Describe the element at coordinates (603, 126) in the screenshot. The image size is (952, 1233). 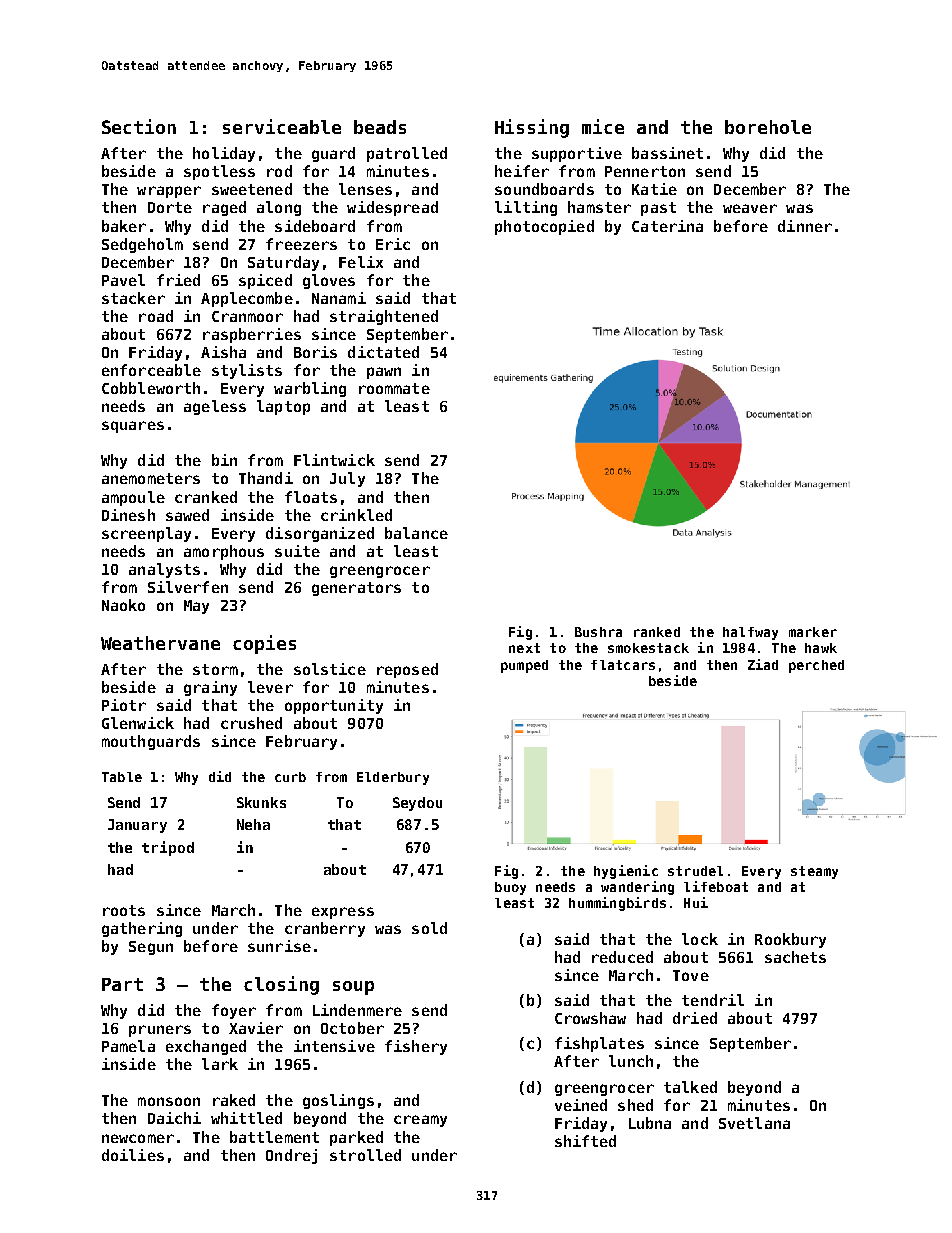
I see `mice` at that location.
